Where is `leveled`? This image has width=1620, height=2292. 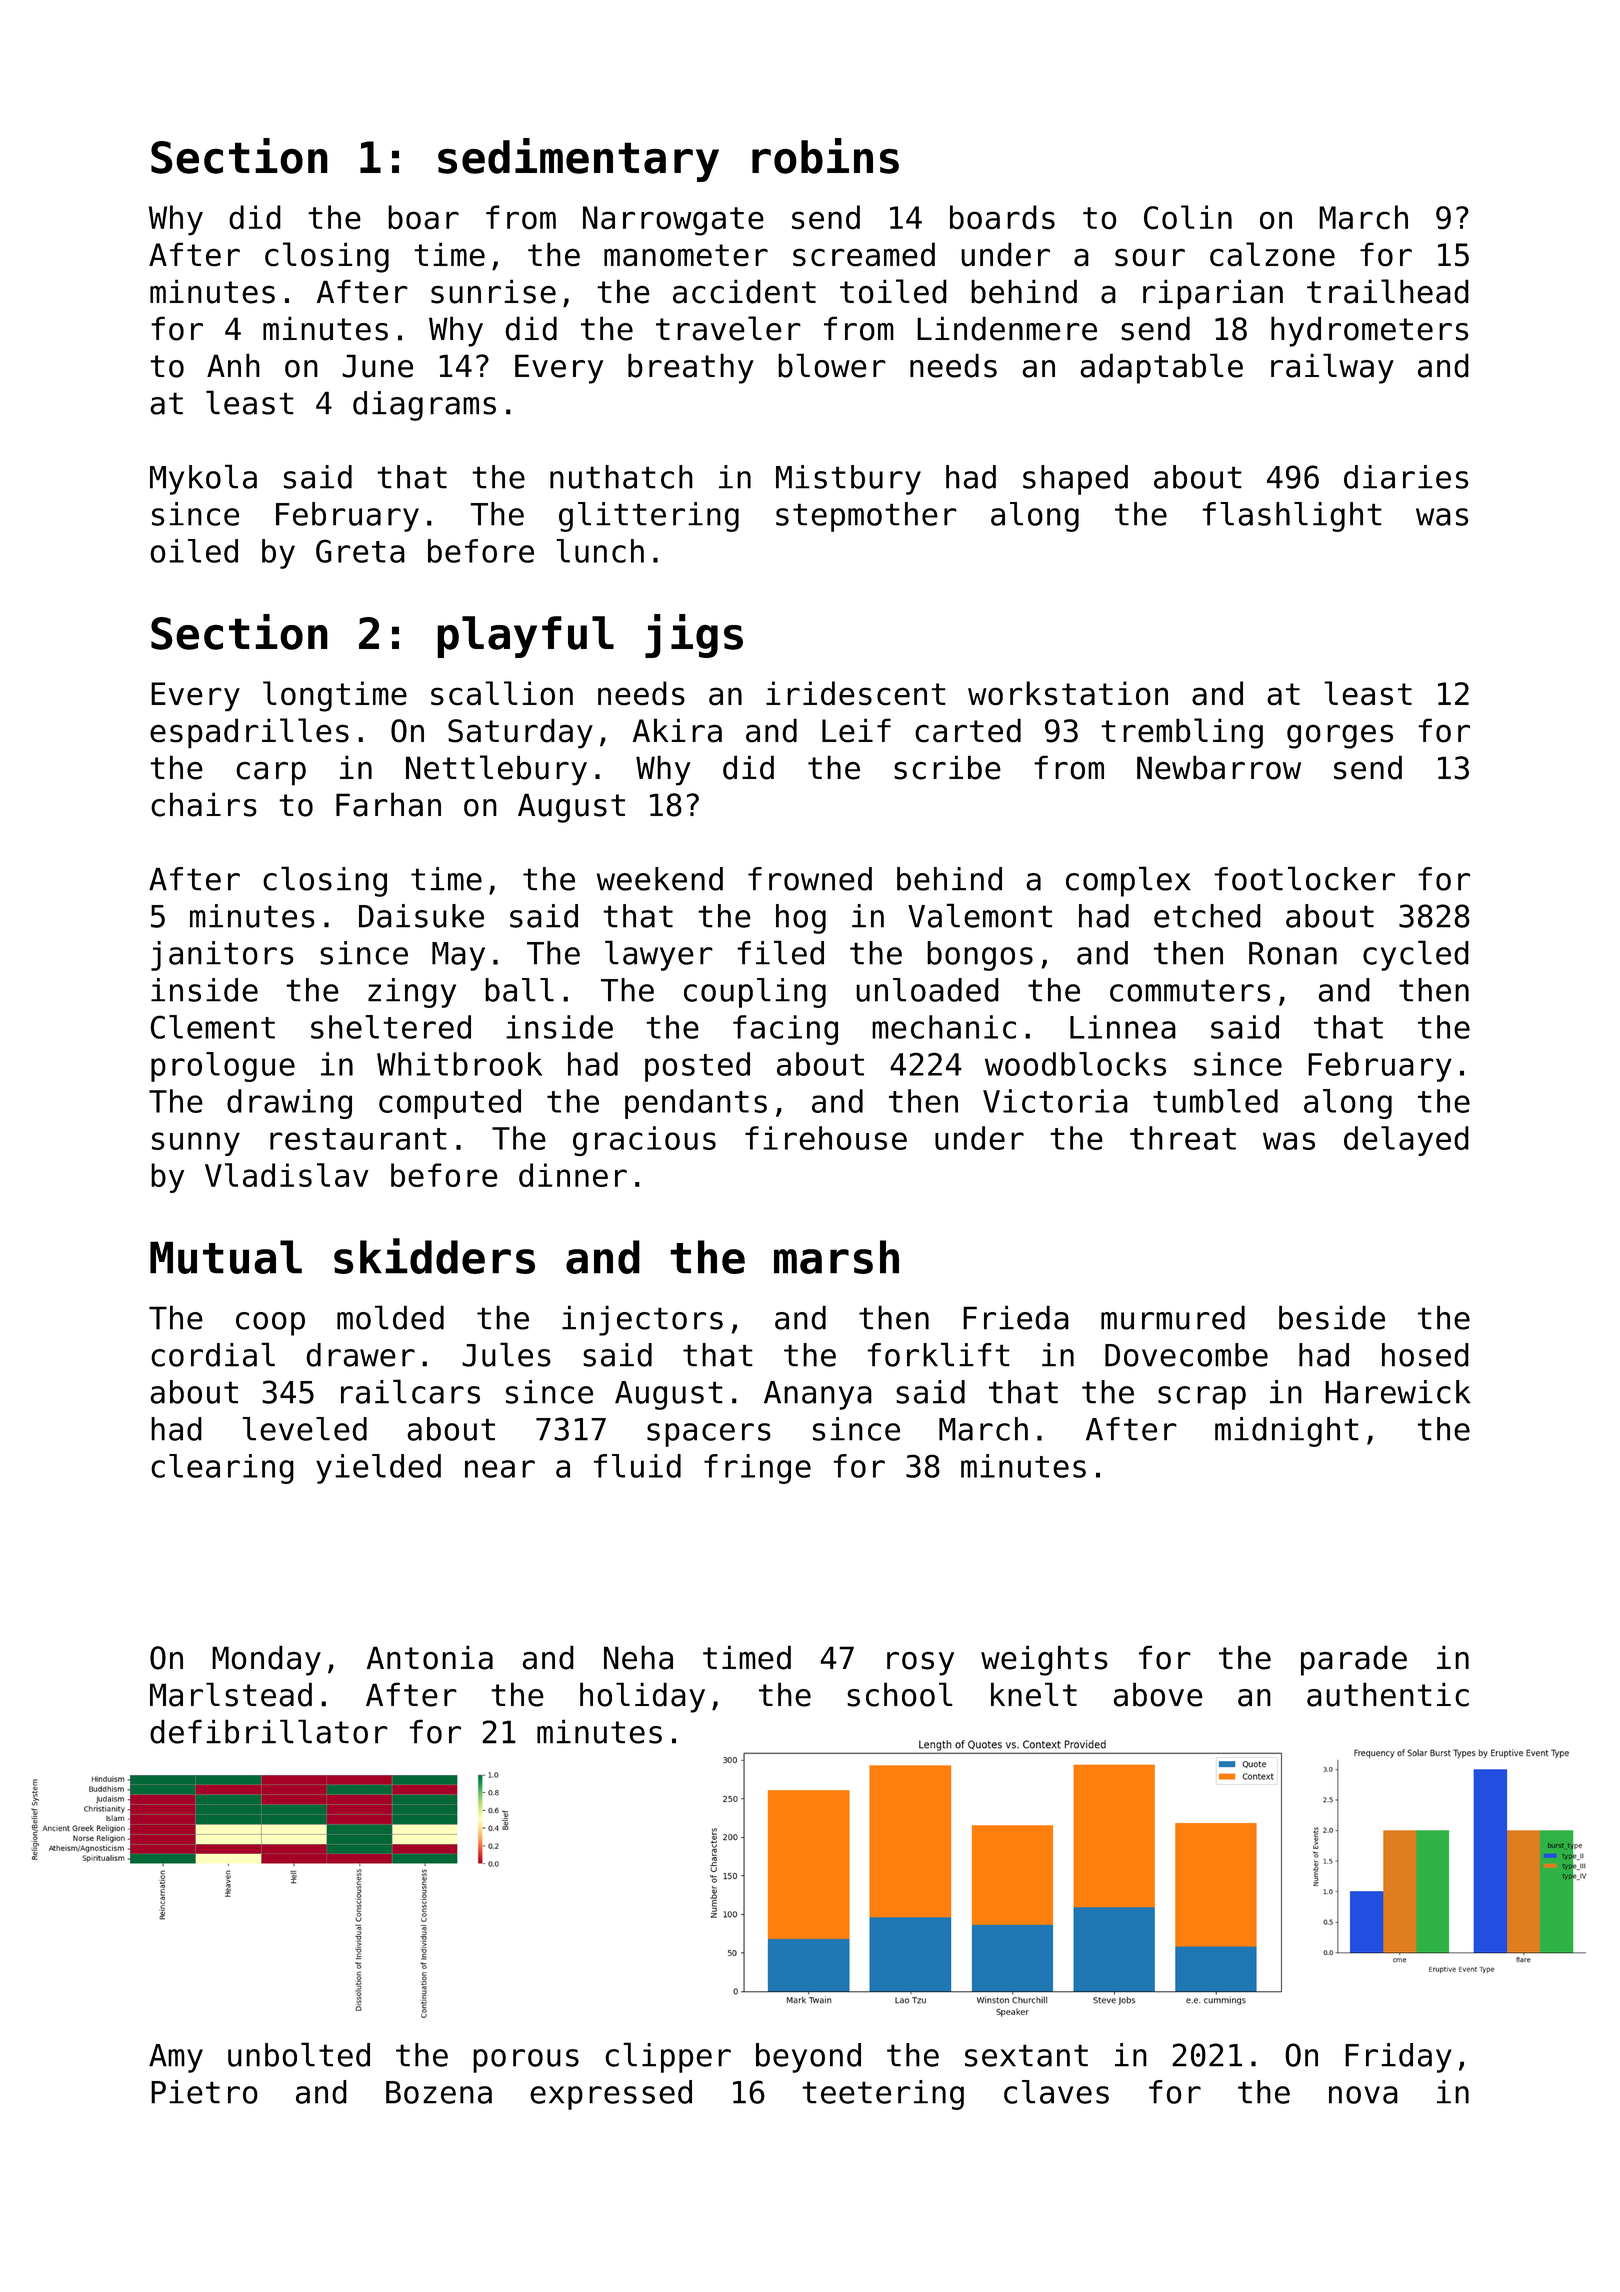
leveled is located at coordinates (305, 1429).
